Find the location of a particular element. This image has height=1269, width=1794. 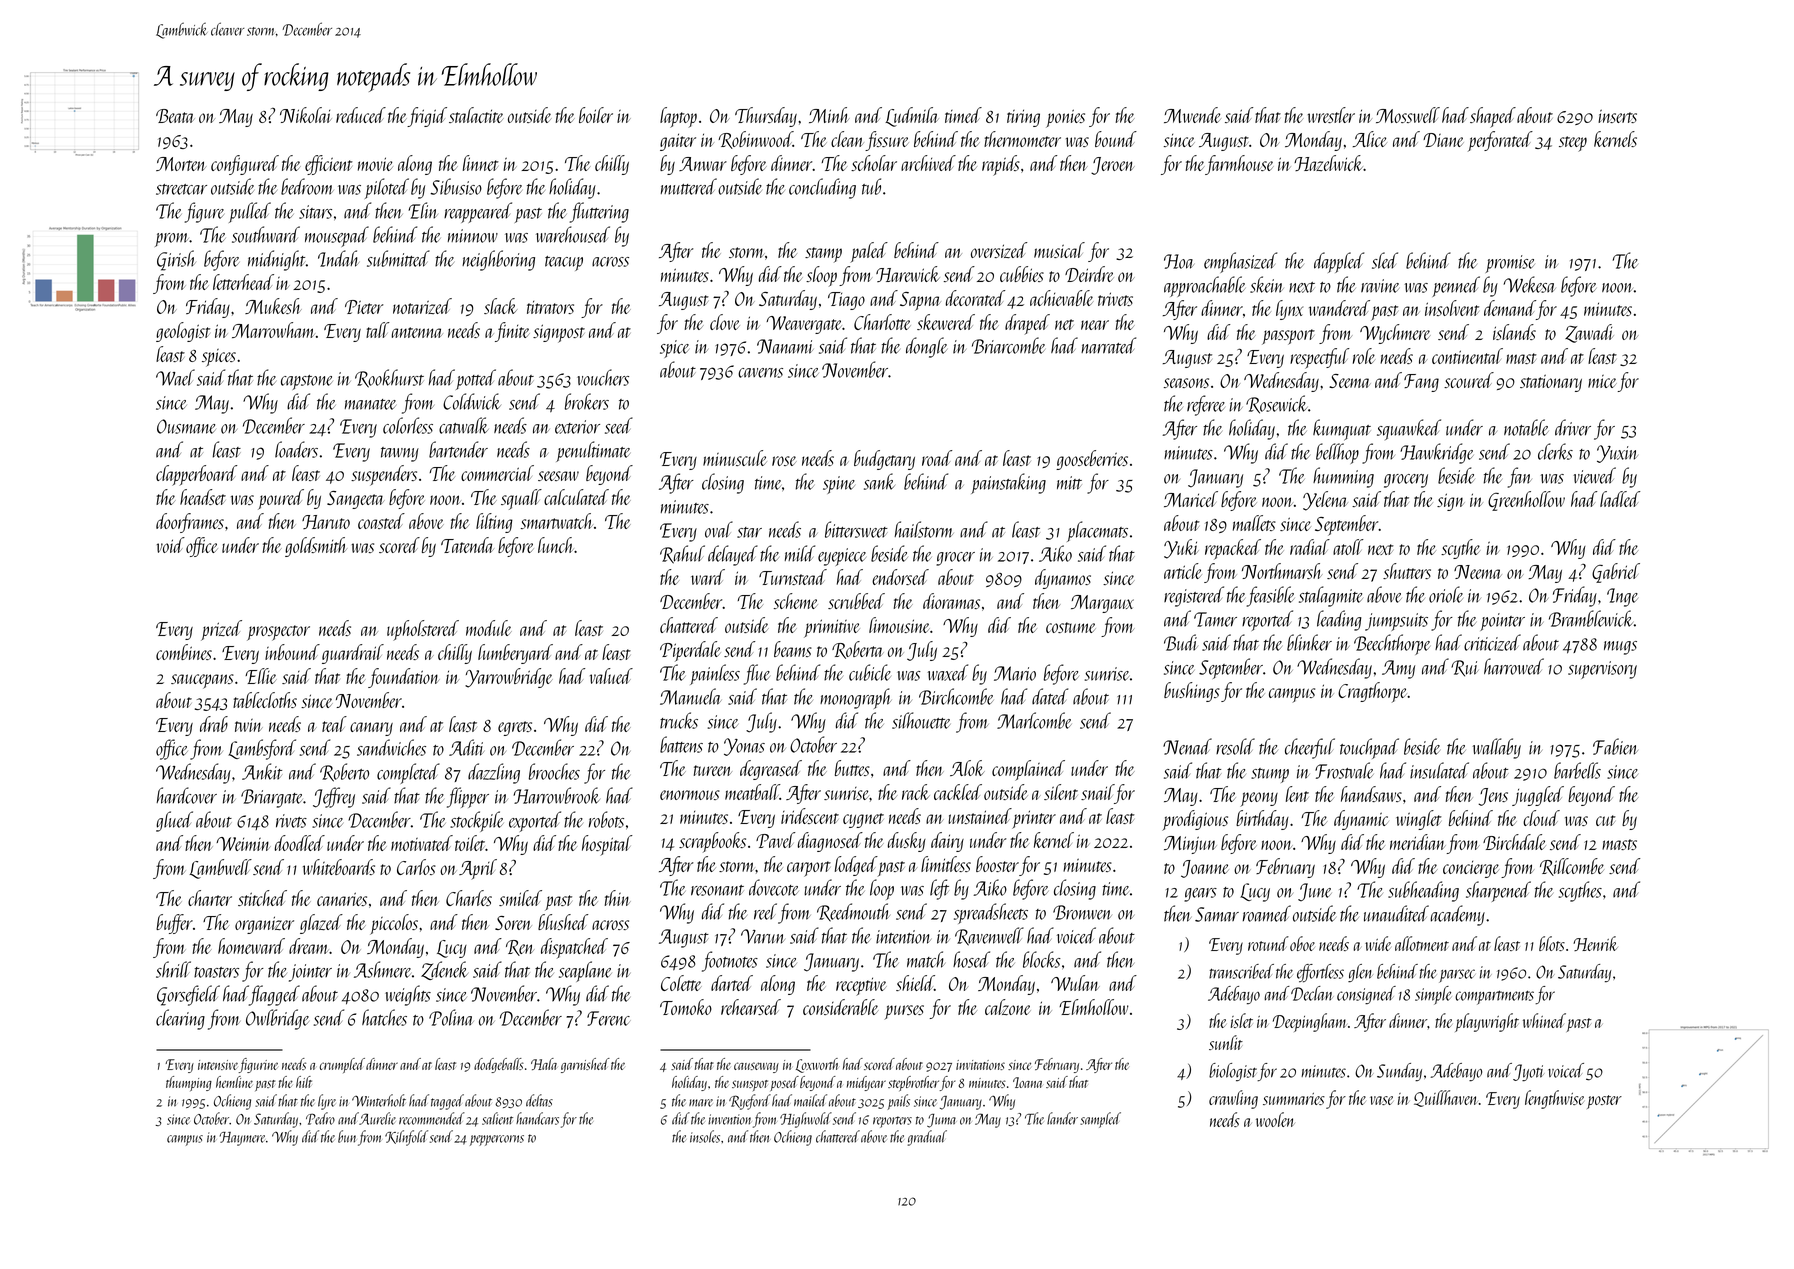

unaudited is located at coordinates (1396, 913).
